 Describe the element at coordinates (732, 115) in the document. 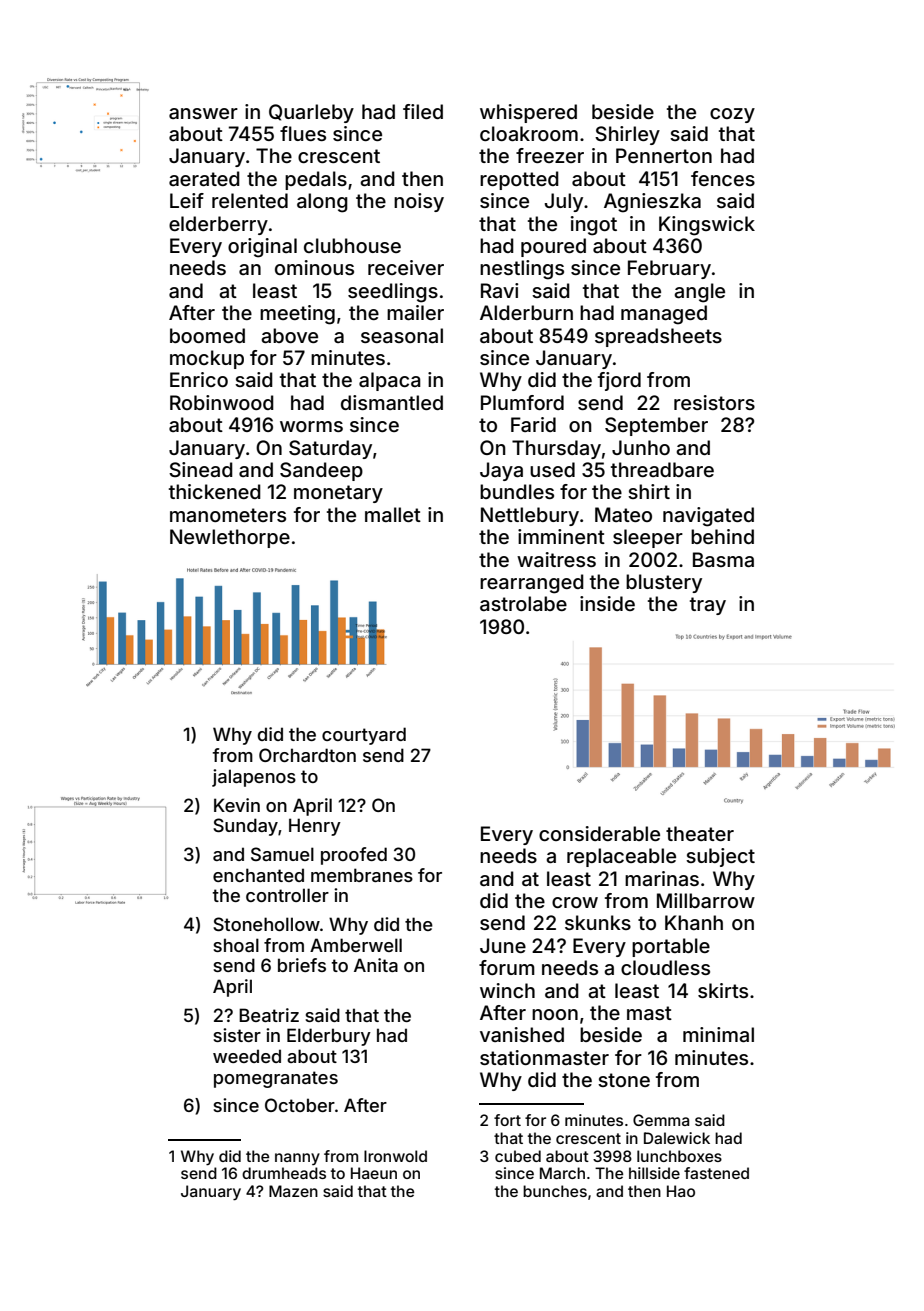

I see `cozy` at that location.
